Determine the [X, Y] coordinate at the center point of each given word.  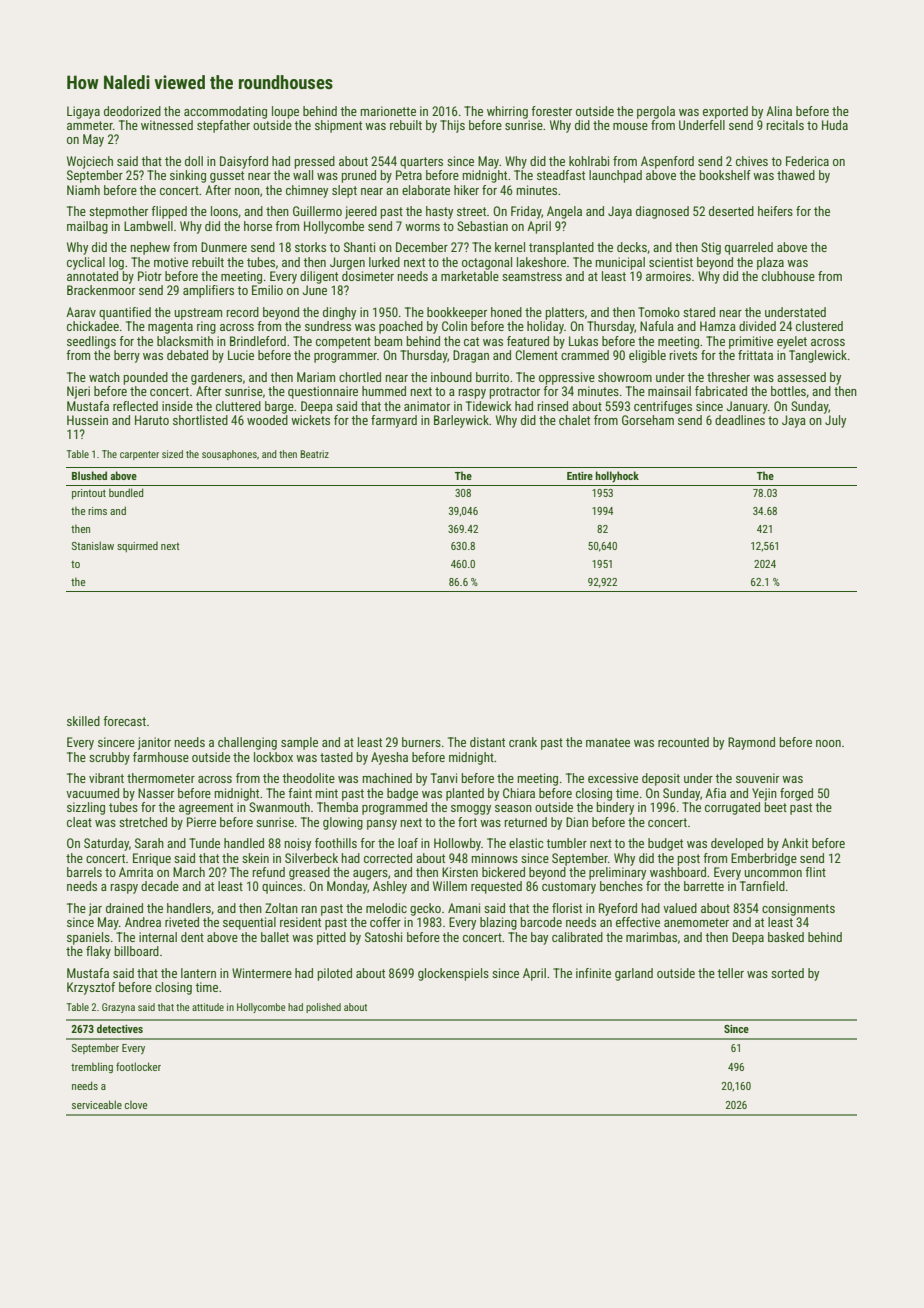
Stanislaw [93, 545]
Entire [580, 476]
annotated [92, 276]
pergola [656, 112]
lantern [198, 973]
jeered [361, 212]
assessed [801, 377]
